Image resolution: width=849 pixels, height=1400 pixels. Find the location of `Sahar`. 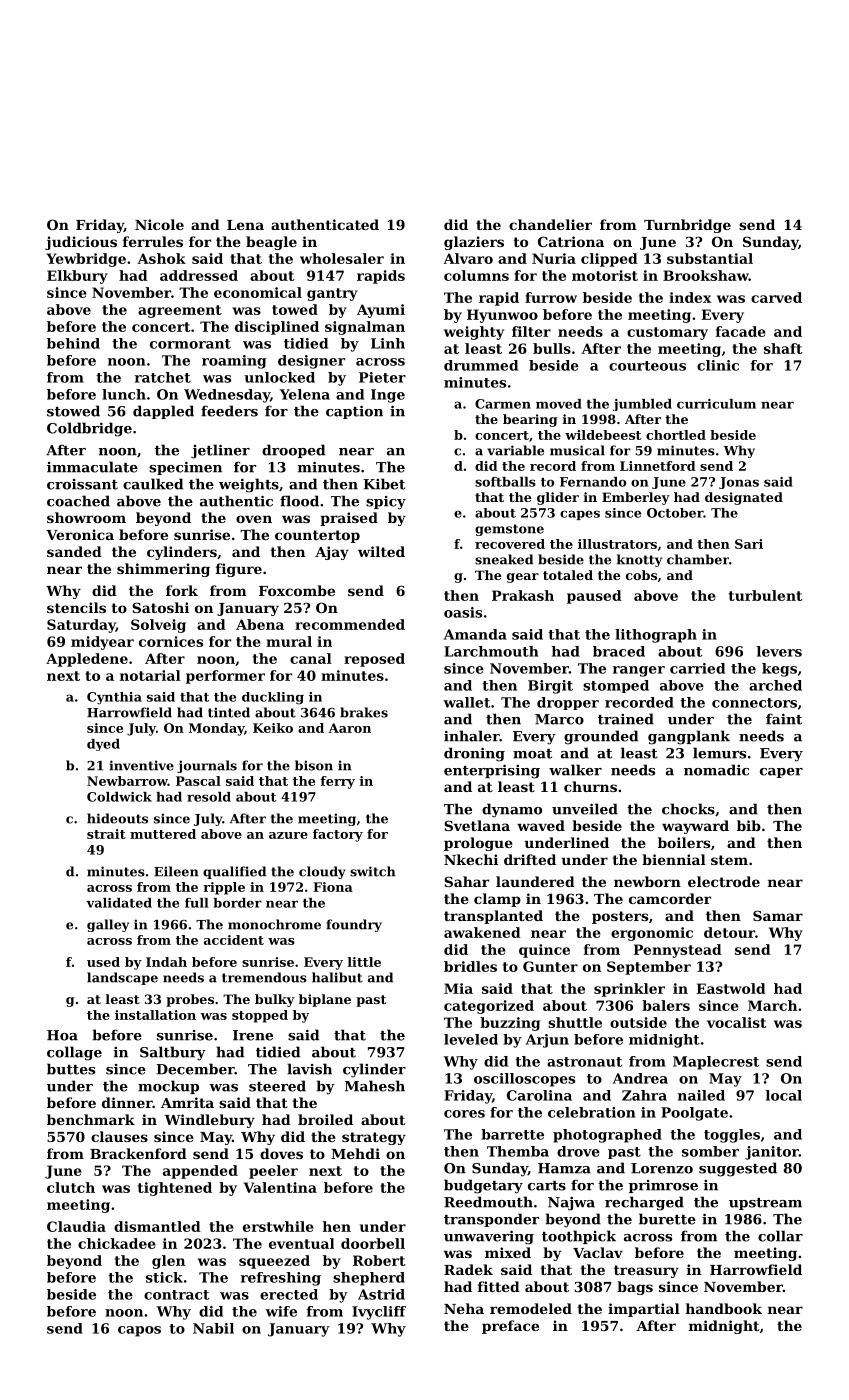

Sahar is located at coordinates (466, 881).
